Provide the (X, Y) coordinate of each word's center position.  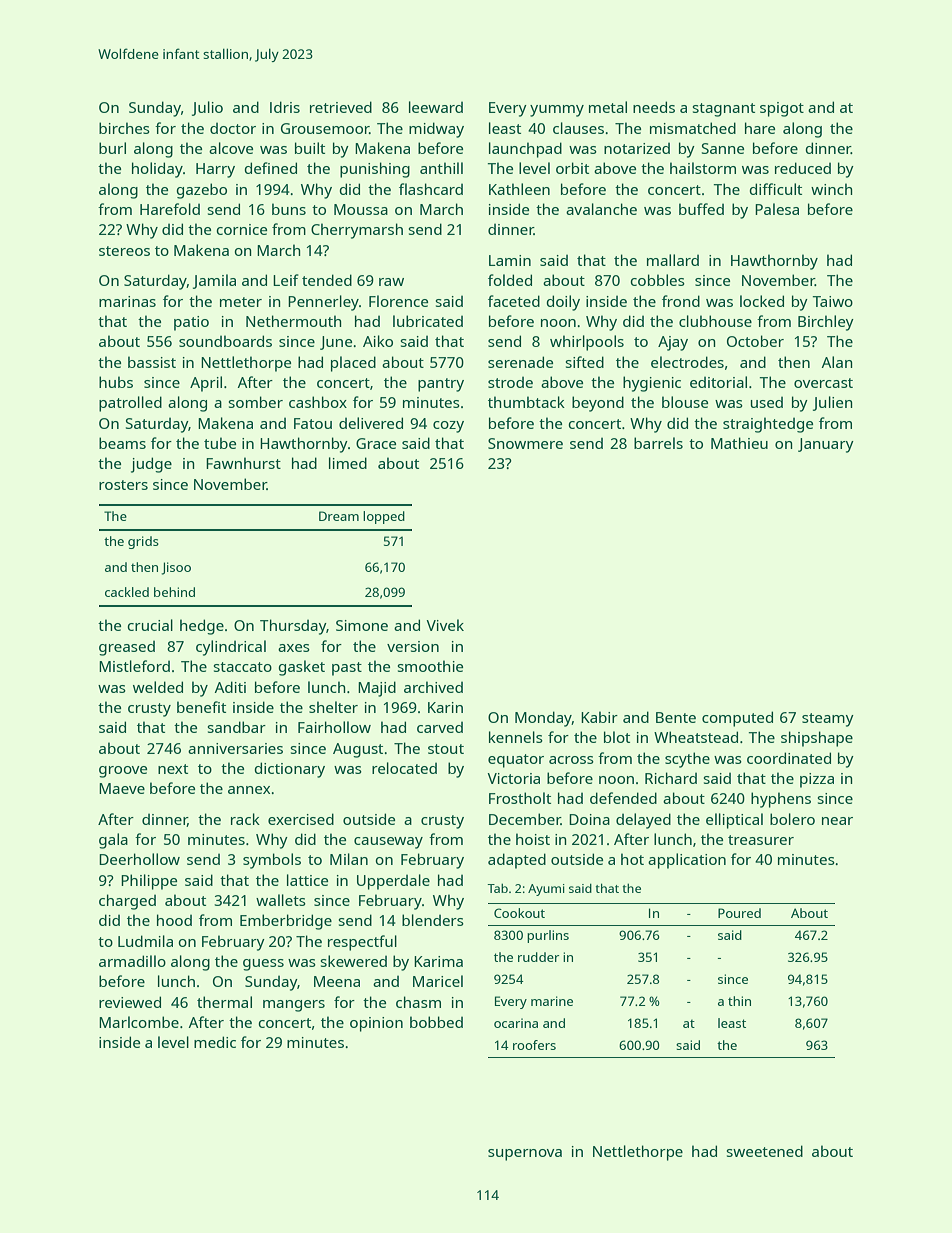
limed (348, 463)
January (826, 445)
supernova (525, 1155)
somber (256, 402)
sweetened (765, 1151)
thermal (224, 1002)
